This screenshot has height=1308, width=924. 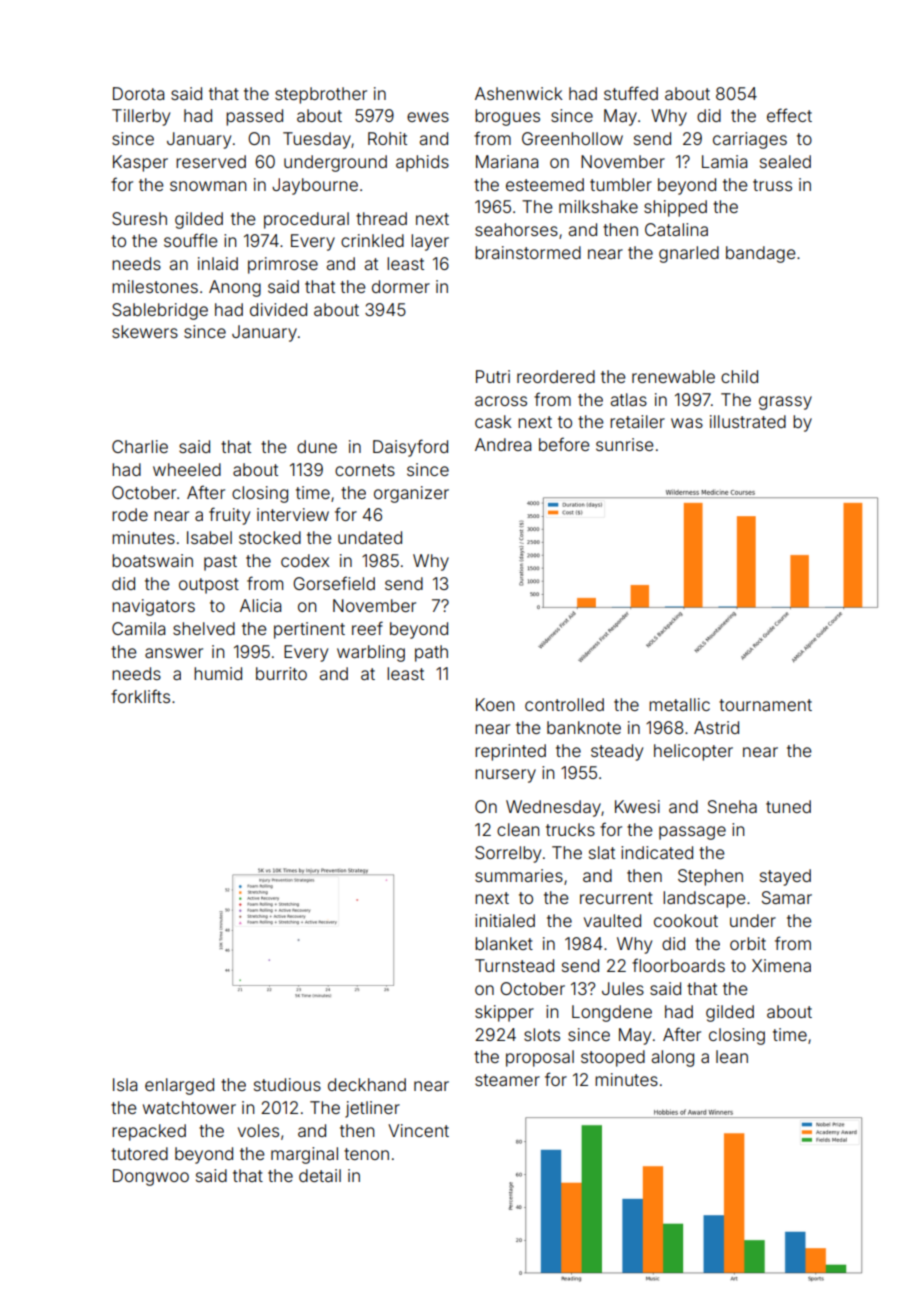 I want to click on Suresh, so click(x=139, y=218).
